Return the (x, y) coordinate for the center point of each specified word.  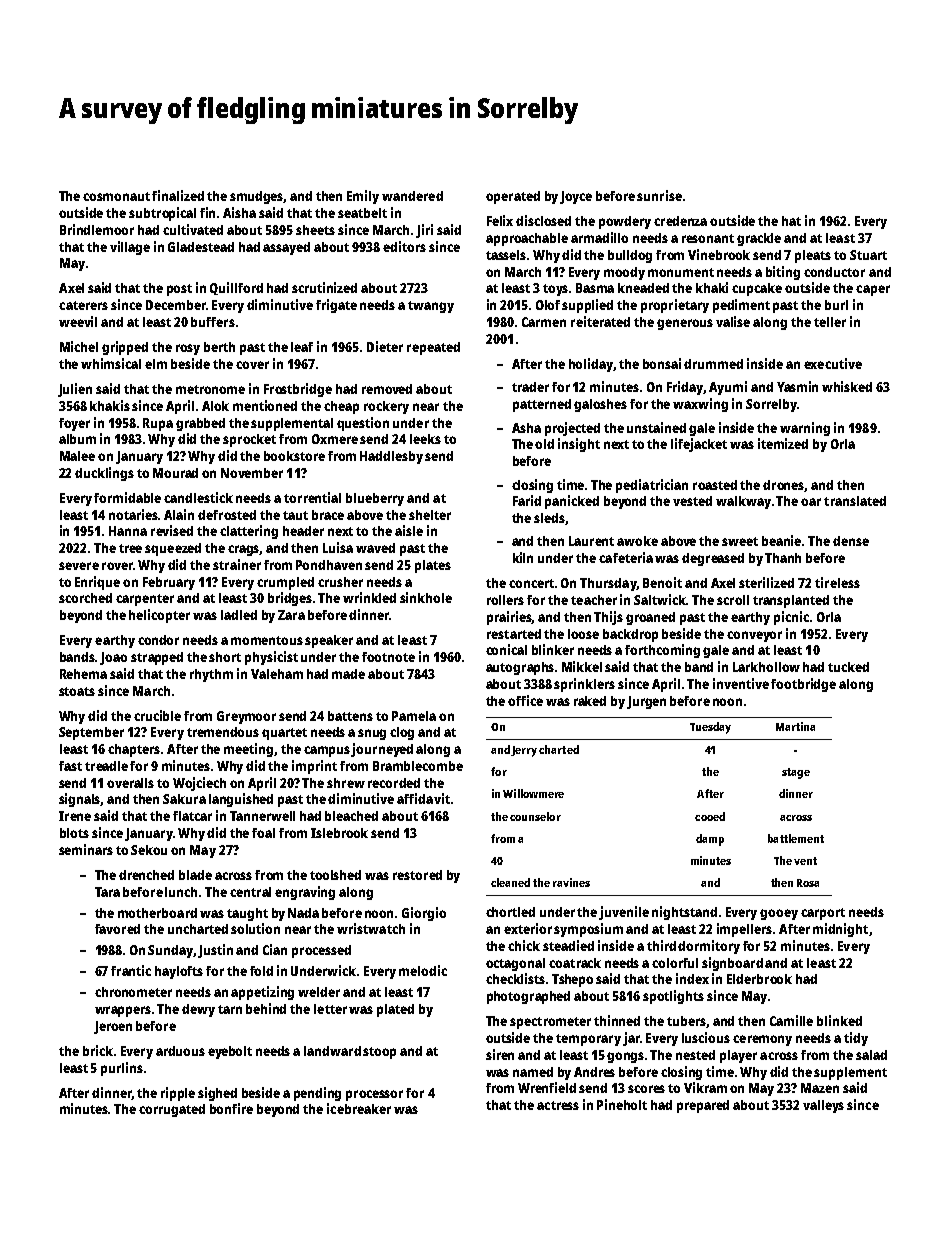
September (91, 733)
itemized (783, 443)
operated (513, 197)
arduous (180, 1051)
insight (579, 445)
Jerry (524, 751)
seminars (86, 849)
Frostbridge (298, 390)
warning (805, 429)
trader (530, 387)
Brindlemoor (97, 229)
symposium (588, 930)
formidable (127, 497)
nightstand (684, 913)
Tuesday (710, 728)
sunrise (659, 195)
